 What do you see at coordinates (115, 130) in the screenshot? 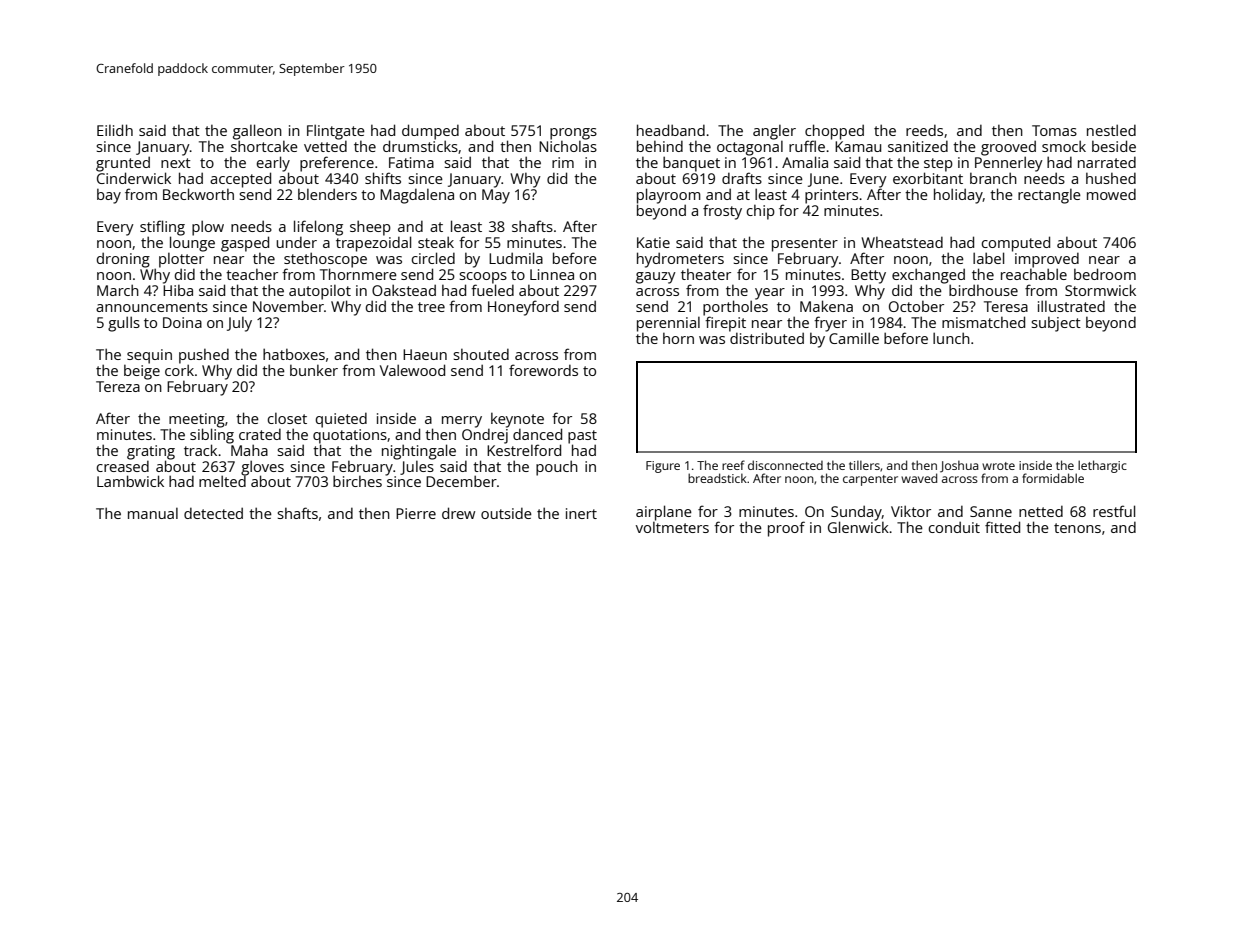
I see `Eilidh` at bounding box center [115, 130].
